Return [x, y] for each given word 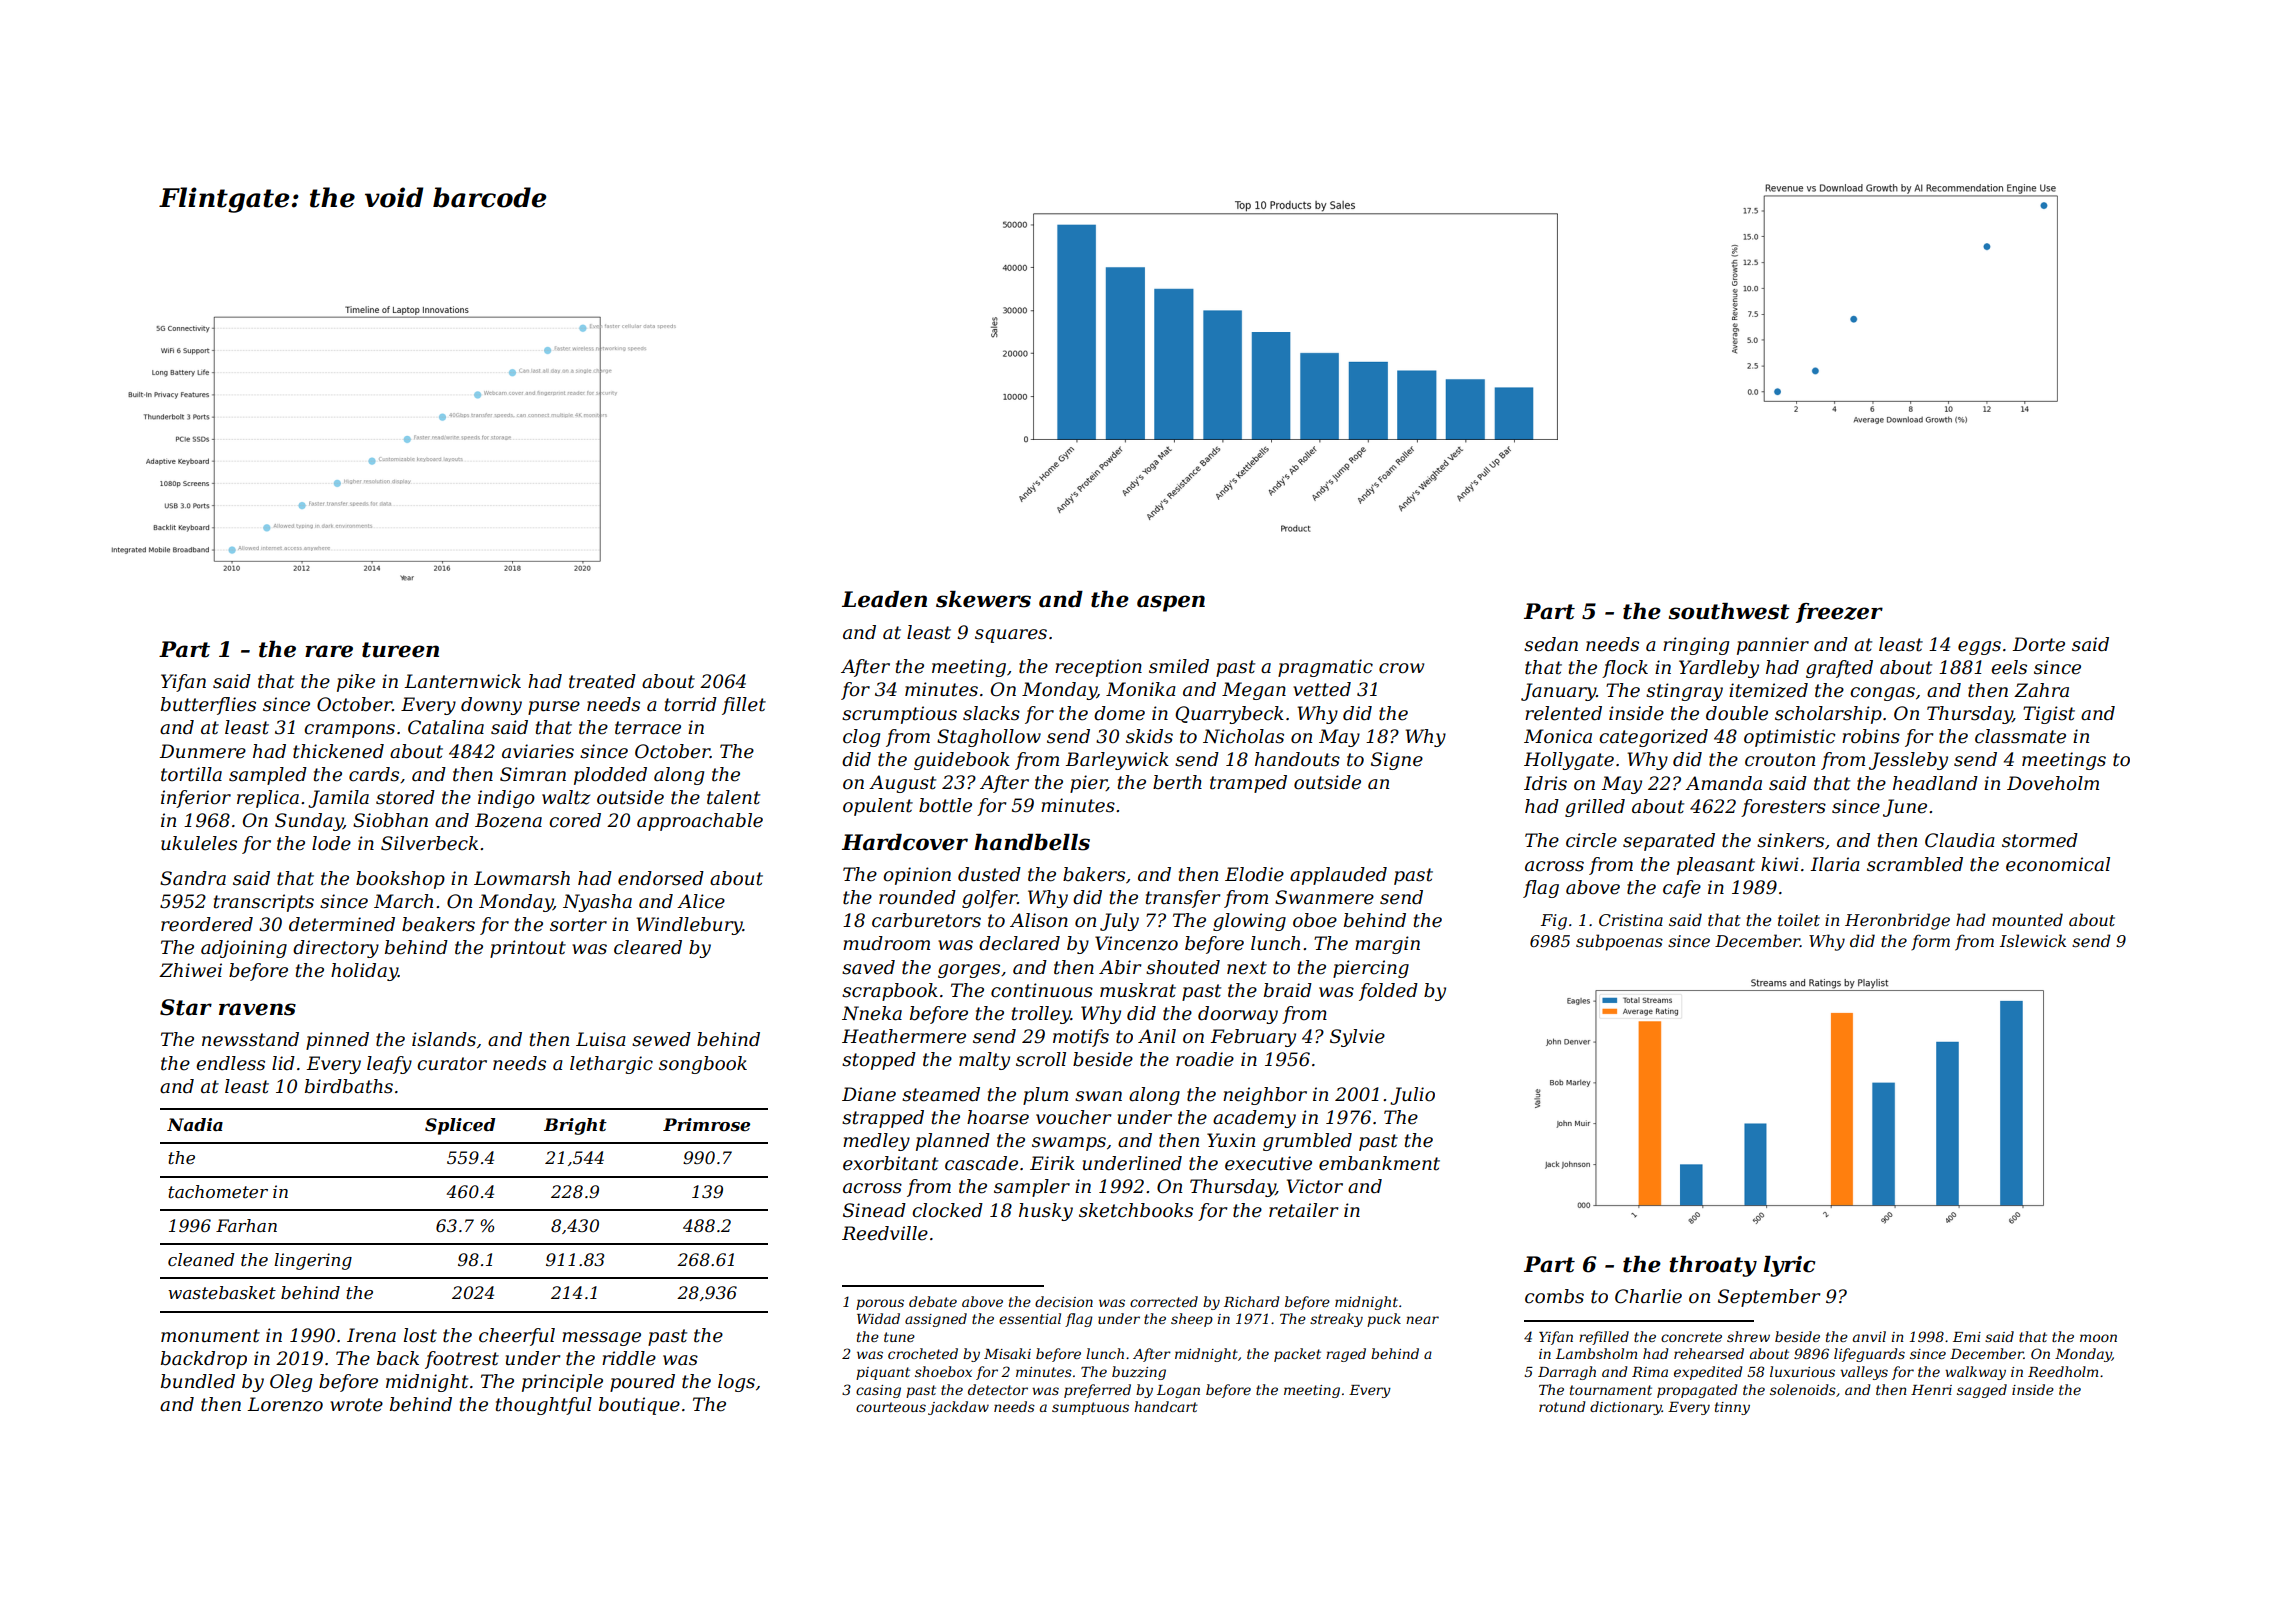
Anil [1157, 1036]
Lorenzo [285, 1404]
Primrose [706, 1125]
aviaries [538, 751]
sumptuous [1090, 1408]
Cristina [1631, 920]
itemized [1768, 690]
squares [1011, 636]
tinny [1732, 1408]
